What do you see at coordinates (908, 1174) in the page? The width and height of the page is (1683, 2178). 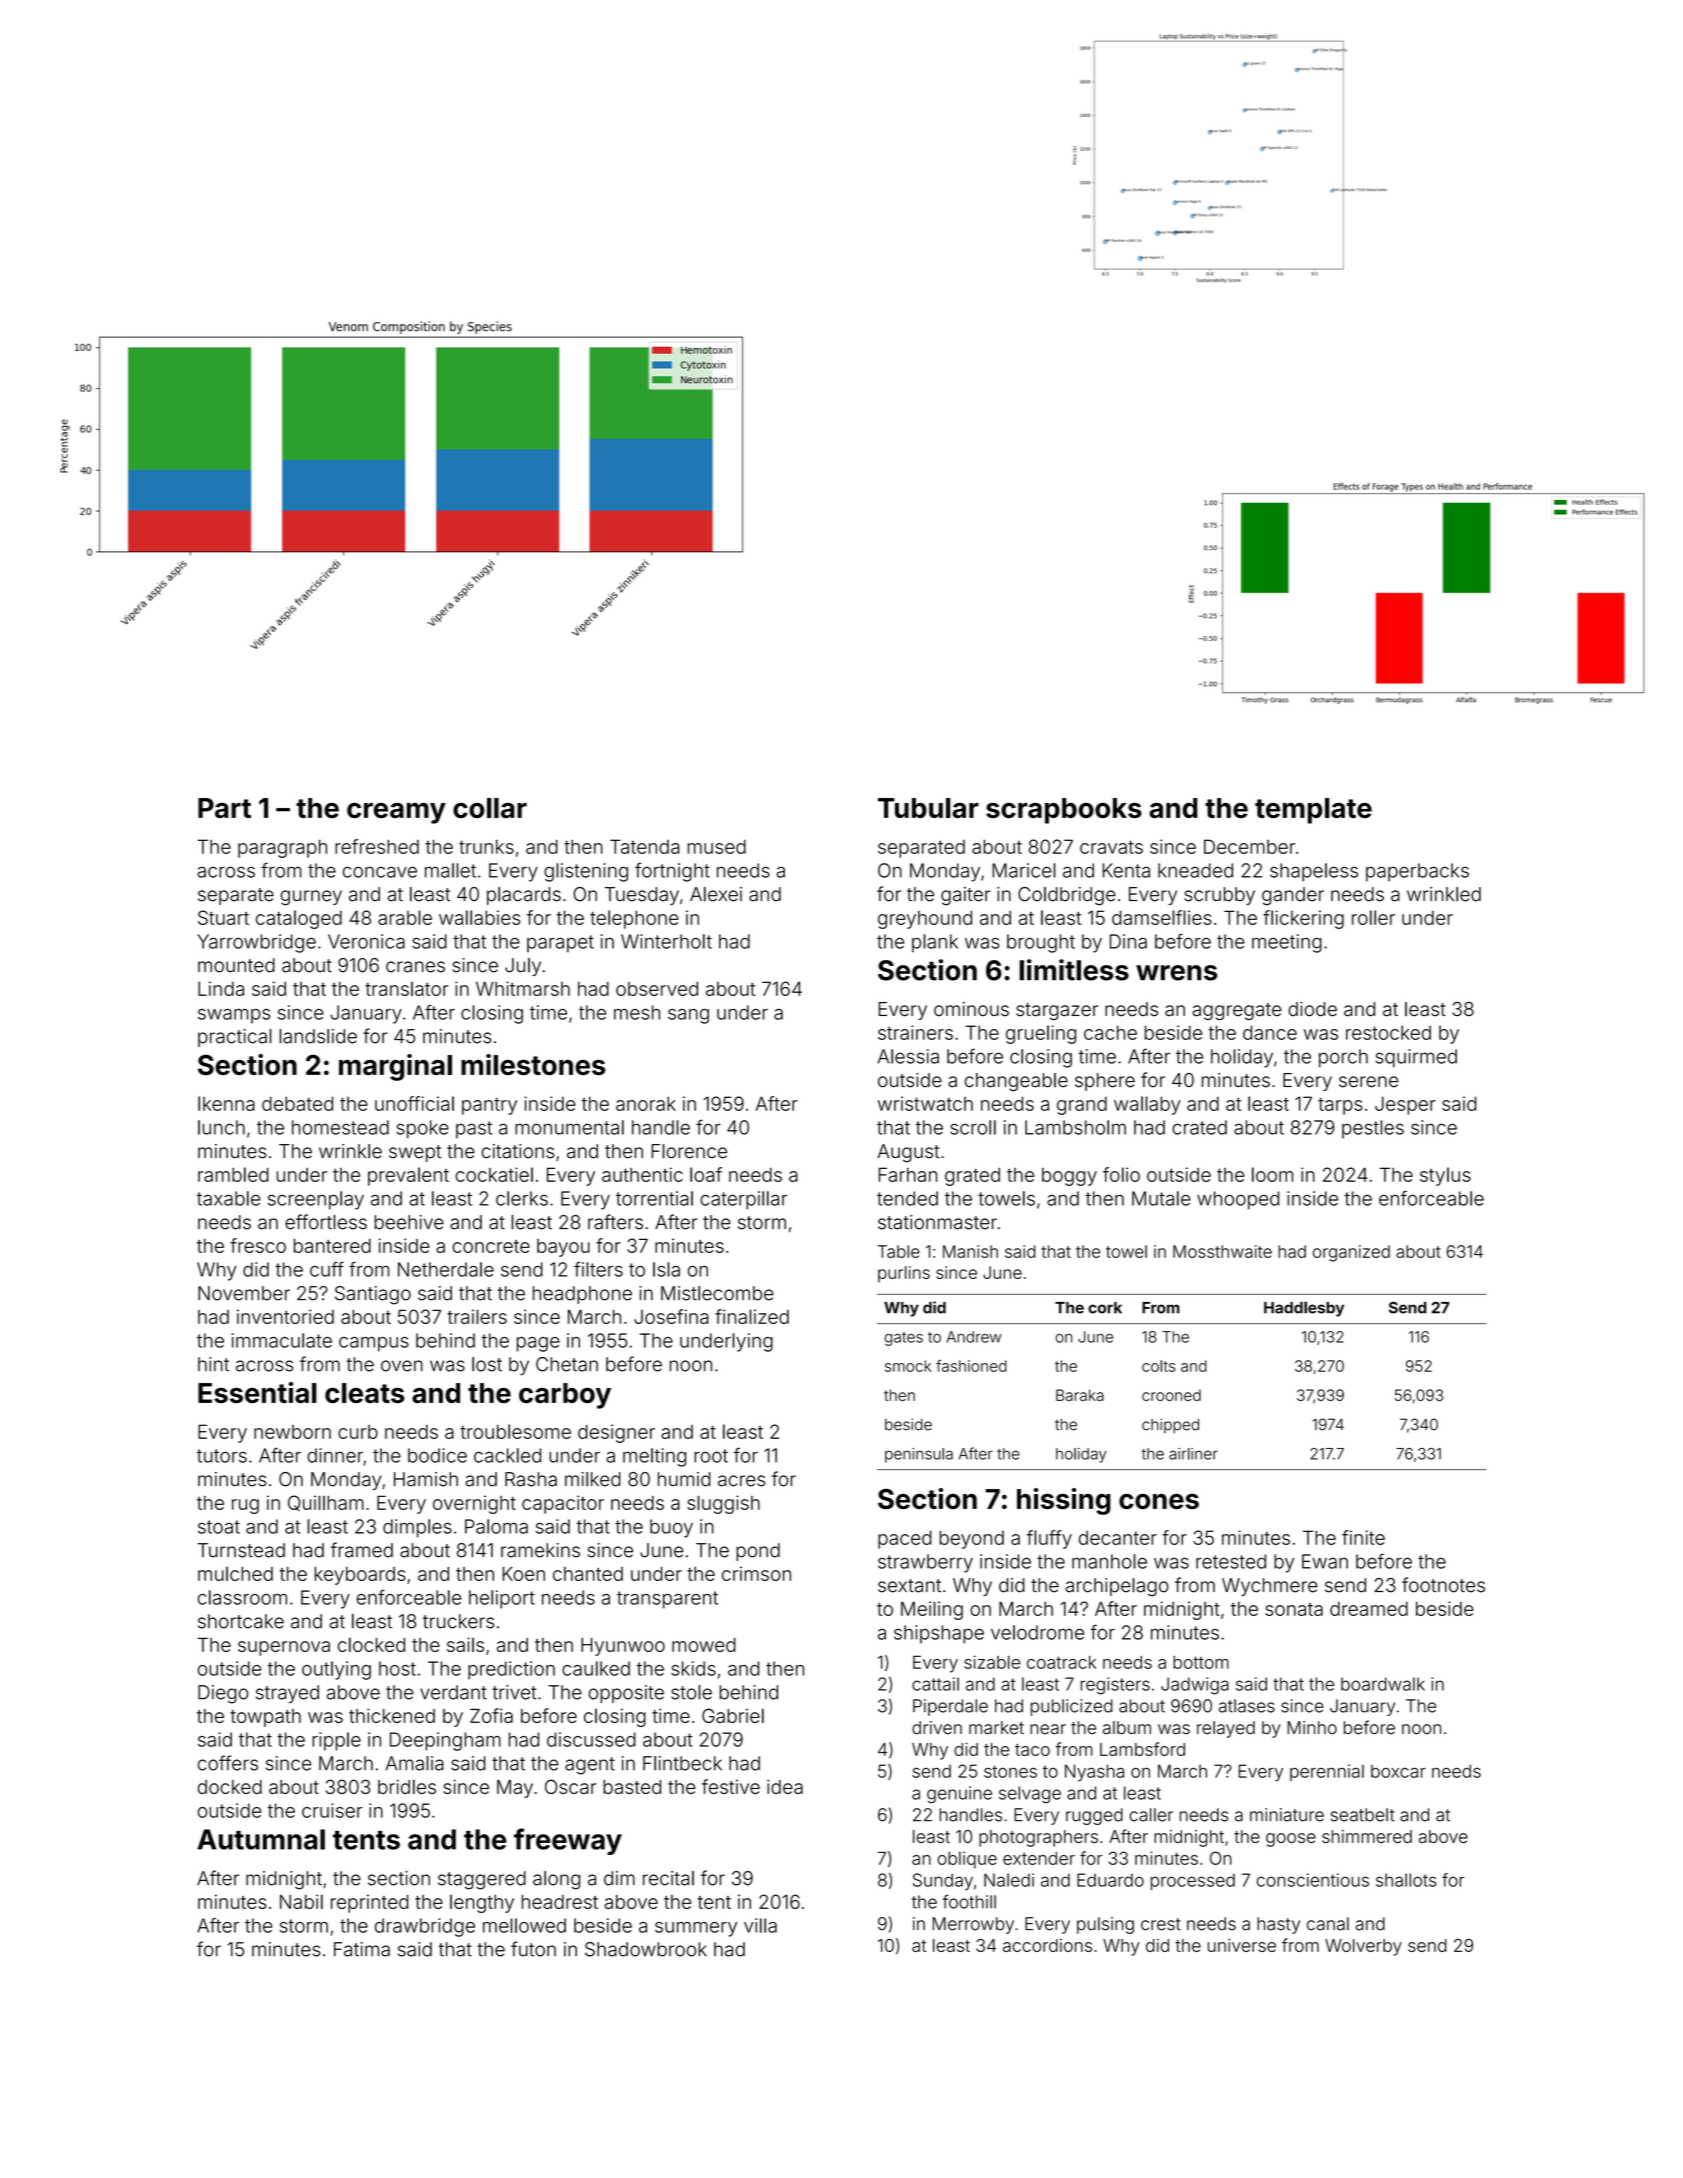 I see `Farhan` at bounding box center [908, 1174].
